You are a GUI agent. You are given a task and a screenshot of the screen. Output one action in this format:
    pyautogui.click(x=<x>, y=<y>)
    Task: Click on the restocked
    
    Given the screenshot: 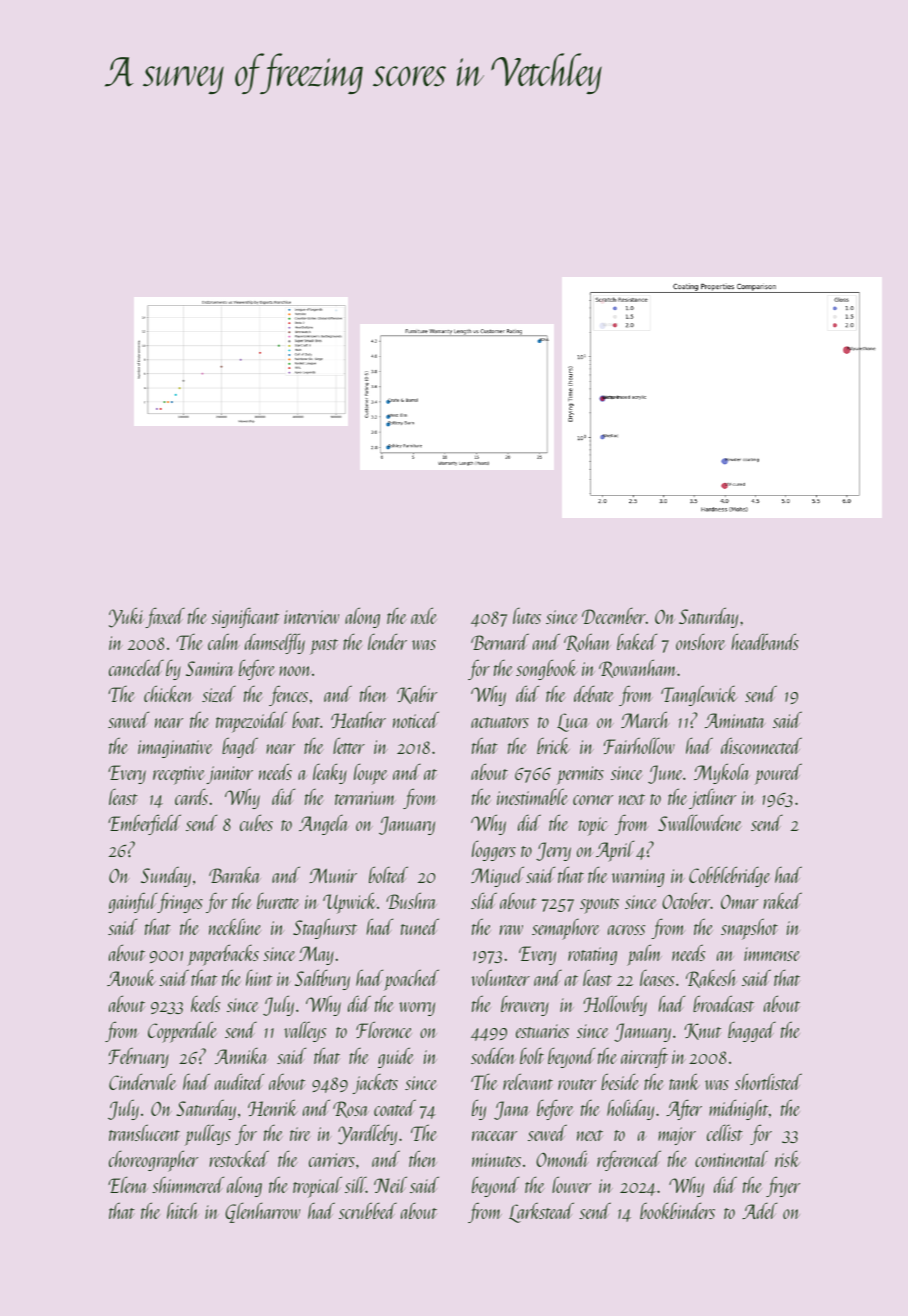 What is the action you would take?
    pyautogui.click(x=239, y=1158)
